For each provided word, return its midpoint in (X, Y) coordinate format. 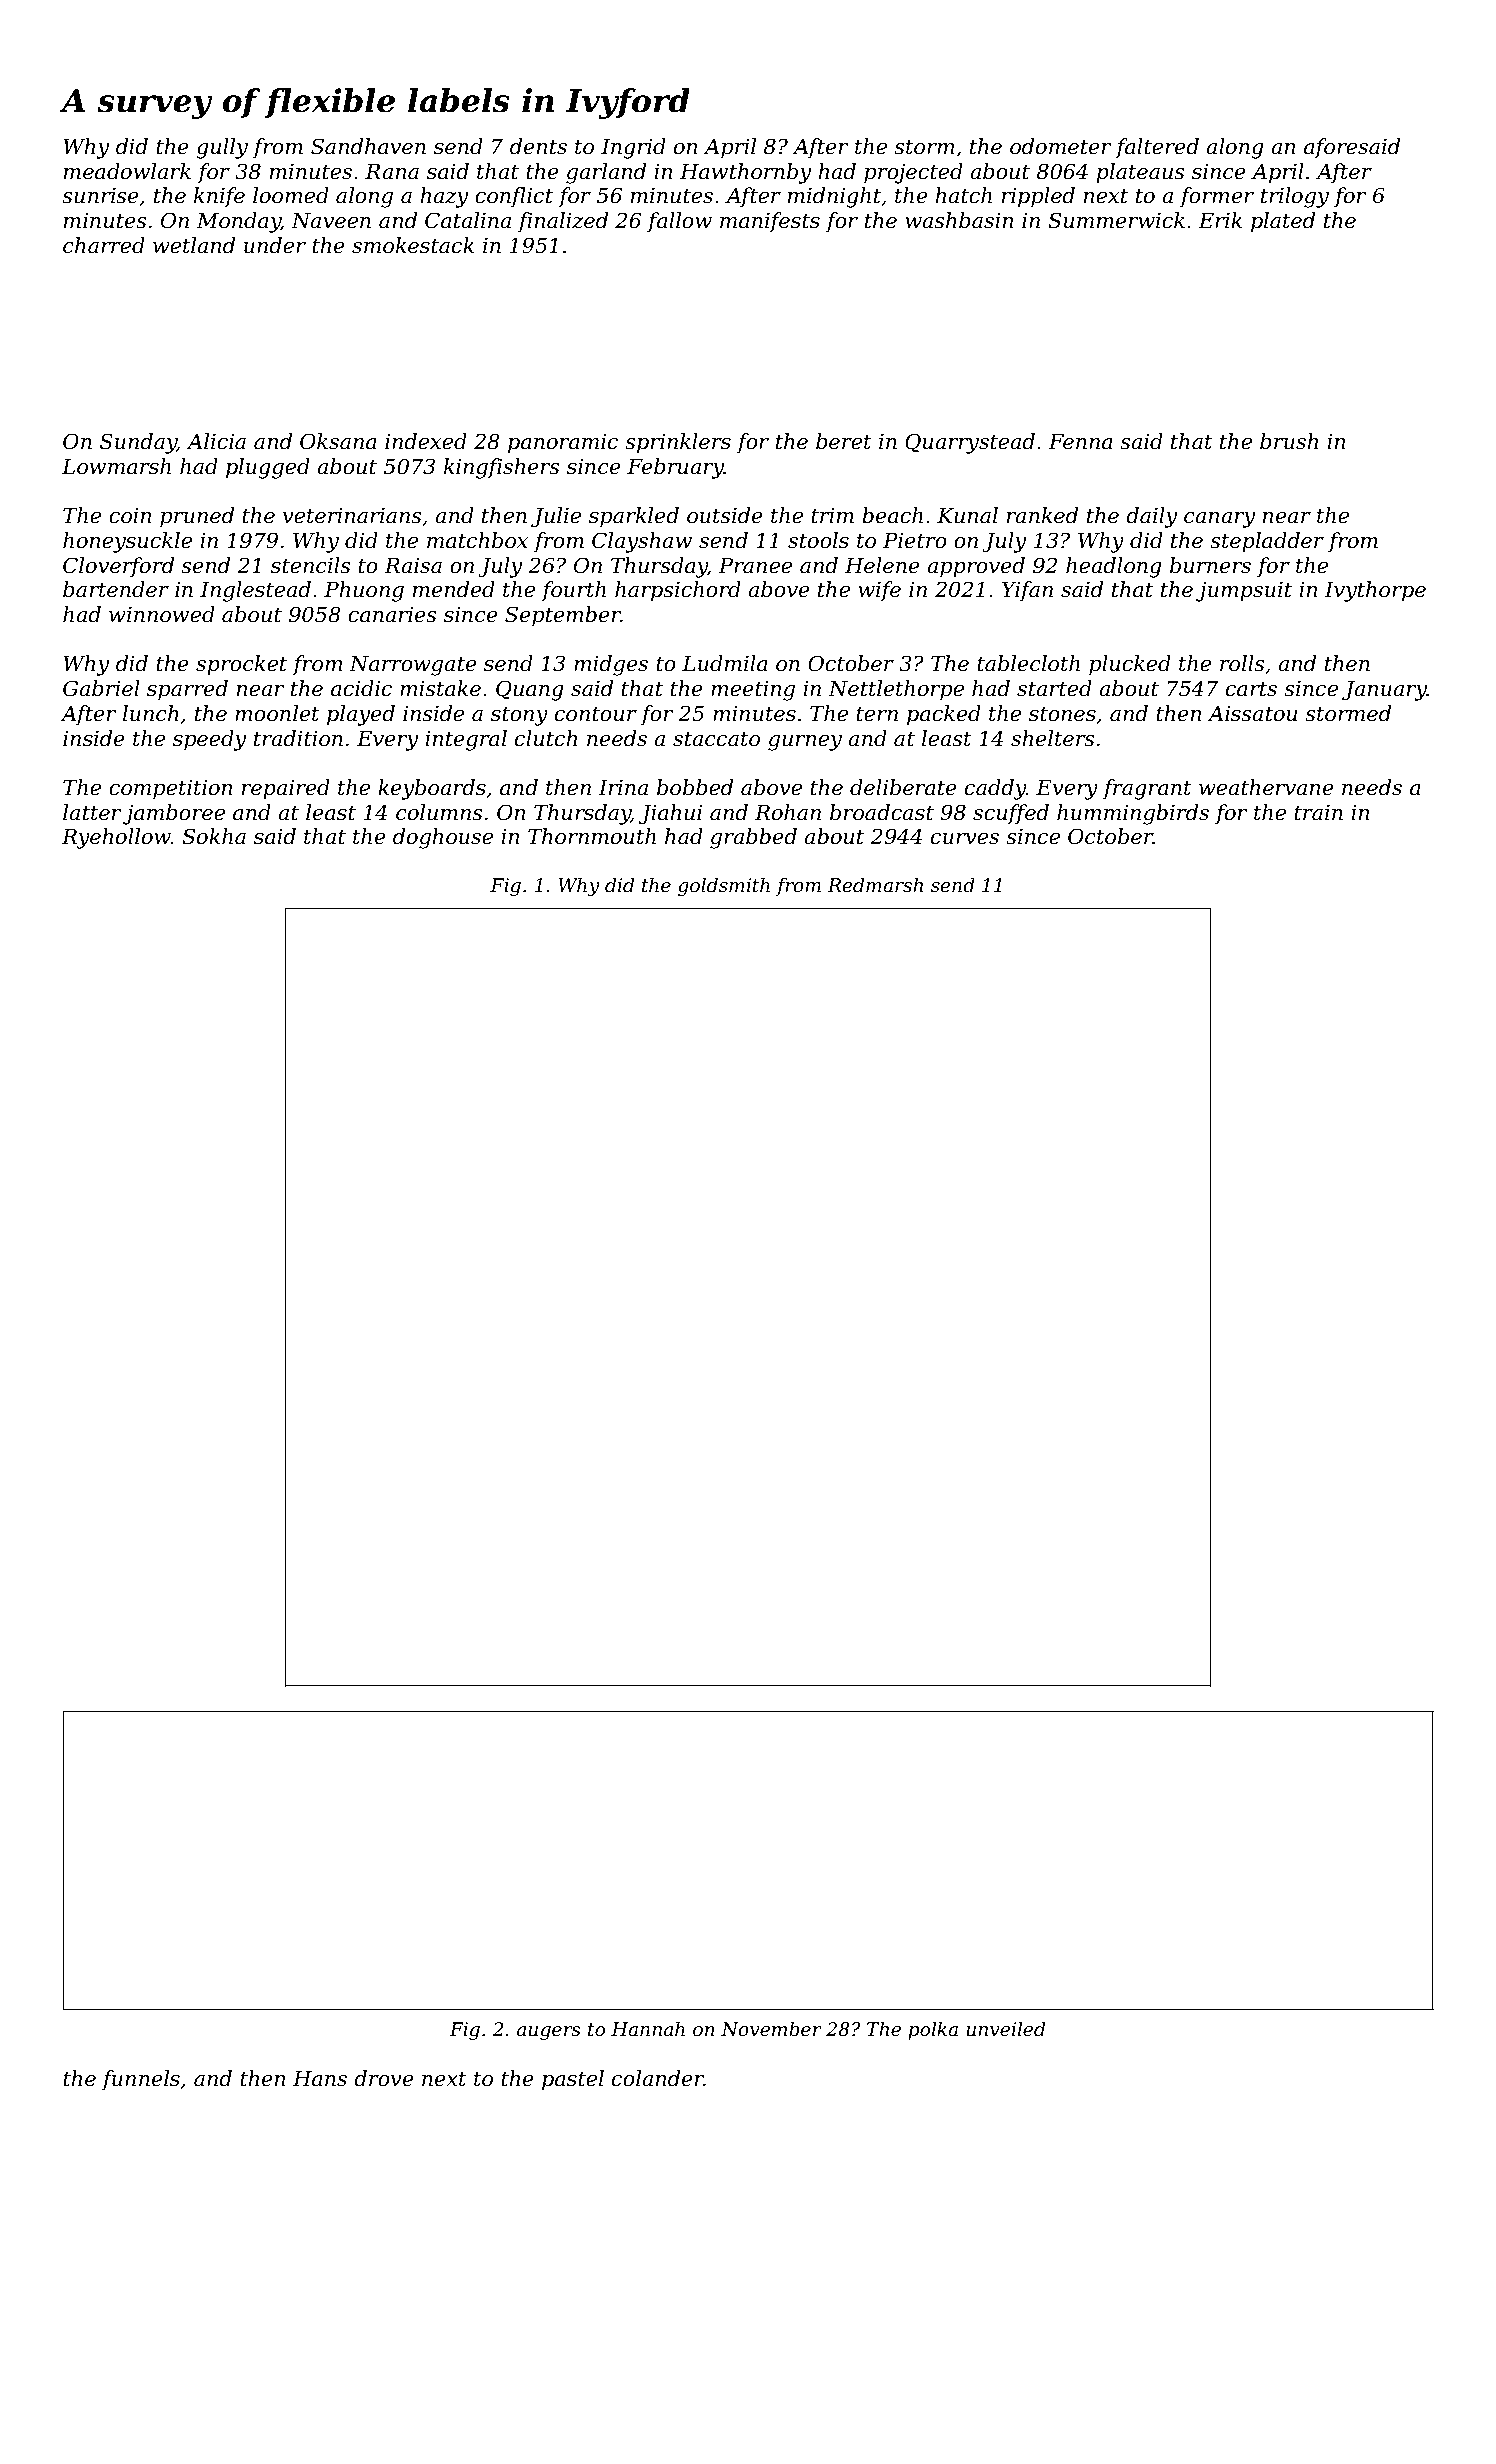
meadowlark (127, 171)
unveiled (1006, 2029)
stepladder (1267, 542)
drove (384, 2078)
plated (1283, 222)
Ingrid (633, 148)
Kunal (967, 515)
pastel (573, 2080)
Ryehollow (116, 838)
